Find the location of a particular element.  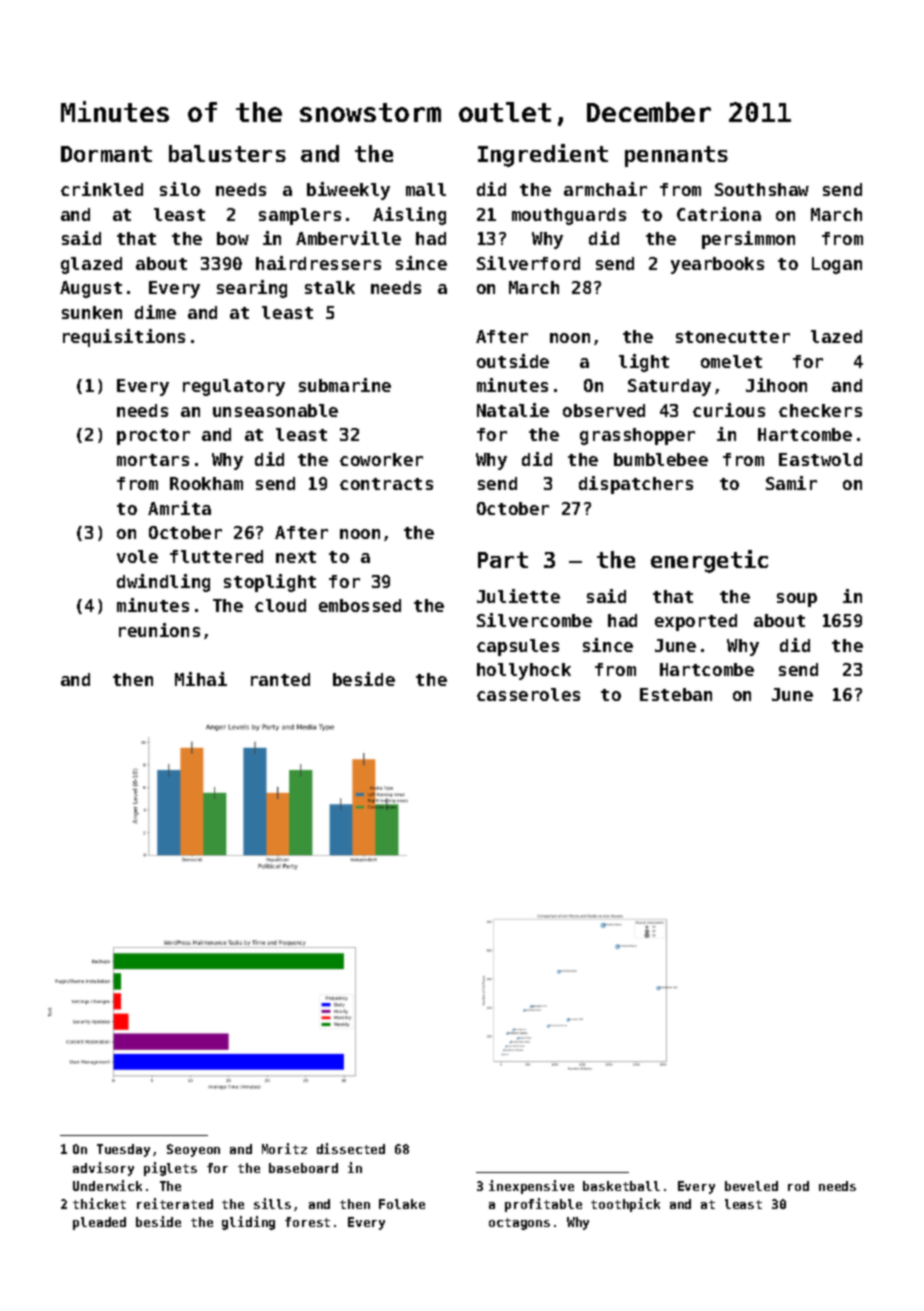

crinkled is located at coordinates (102, 189).
